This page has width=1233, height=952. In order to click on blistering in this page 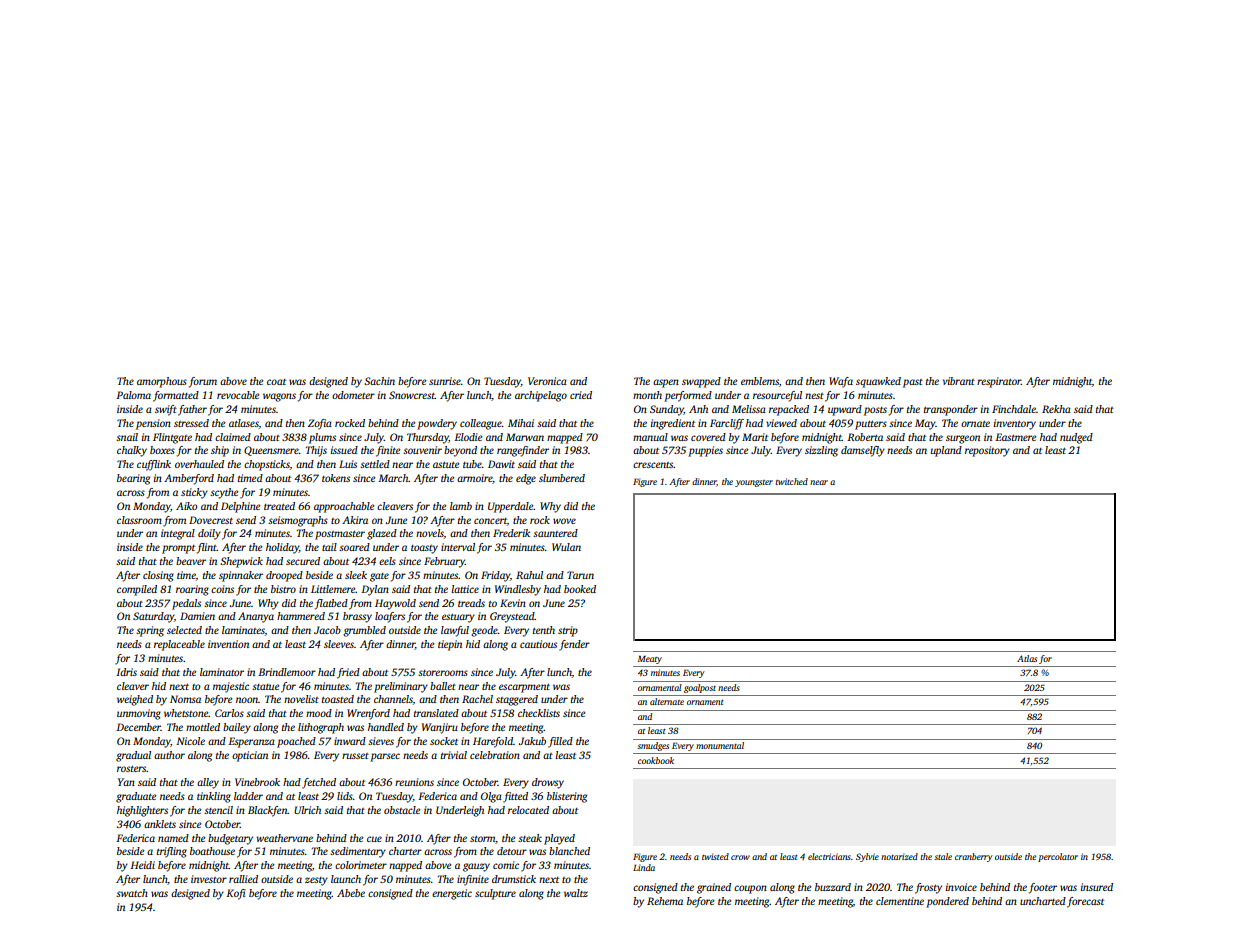, I will do `click(567, 797)`.
